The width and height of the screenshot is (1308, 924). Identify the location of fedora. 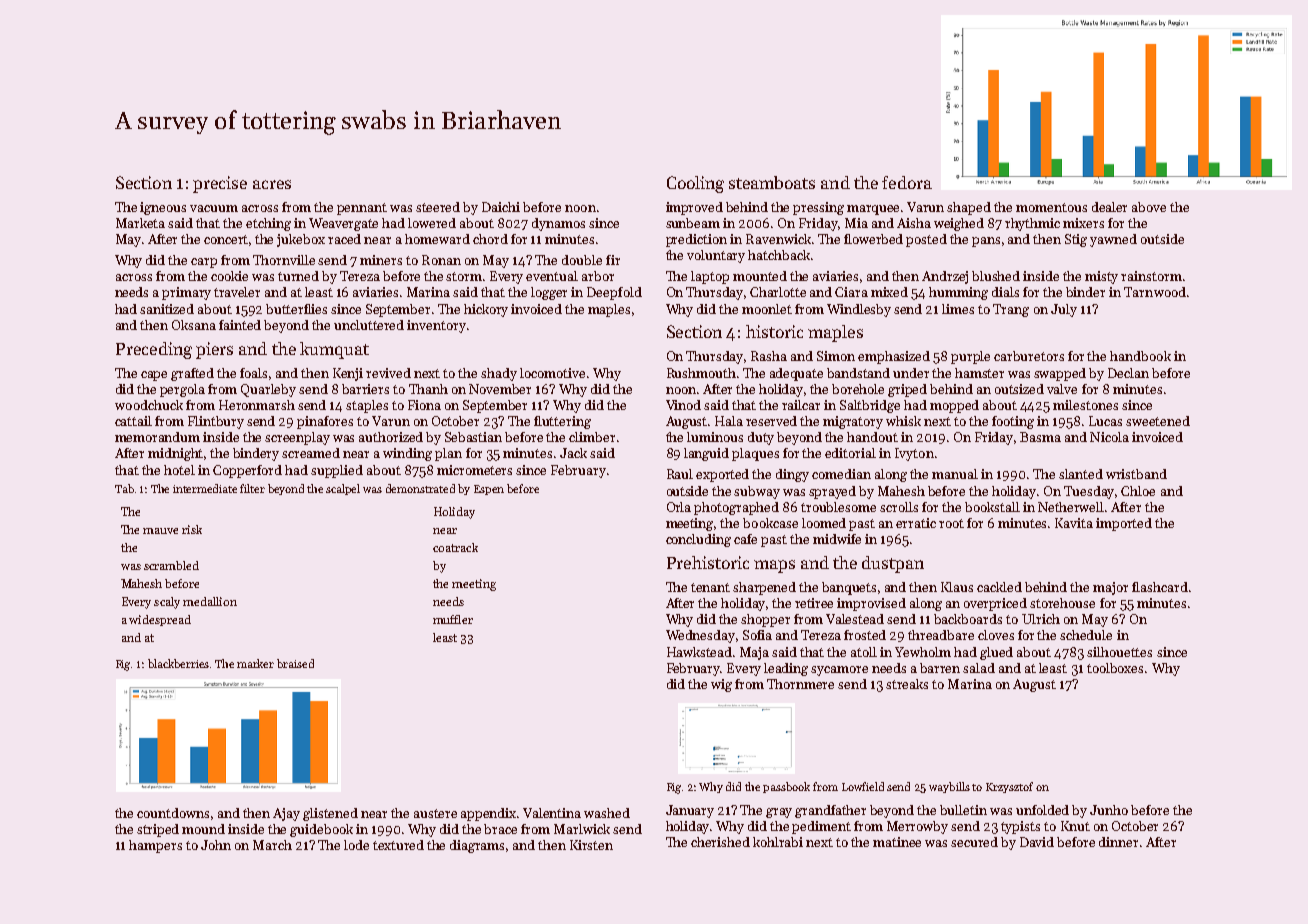
(907, 182).
